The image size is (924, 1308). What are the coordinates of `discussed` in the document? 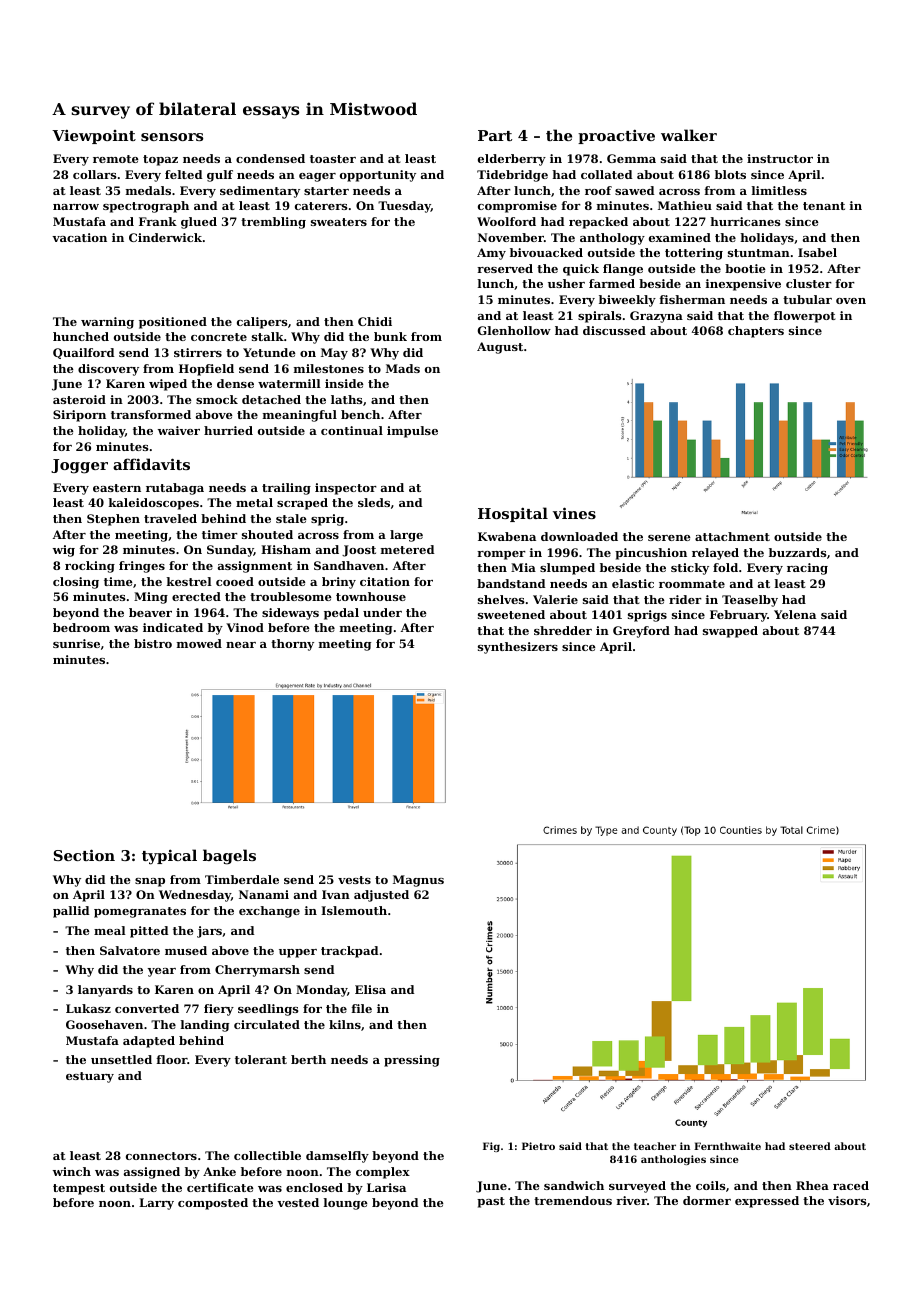 It's located at (614, 330).
